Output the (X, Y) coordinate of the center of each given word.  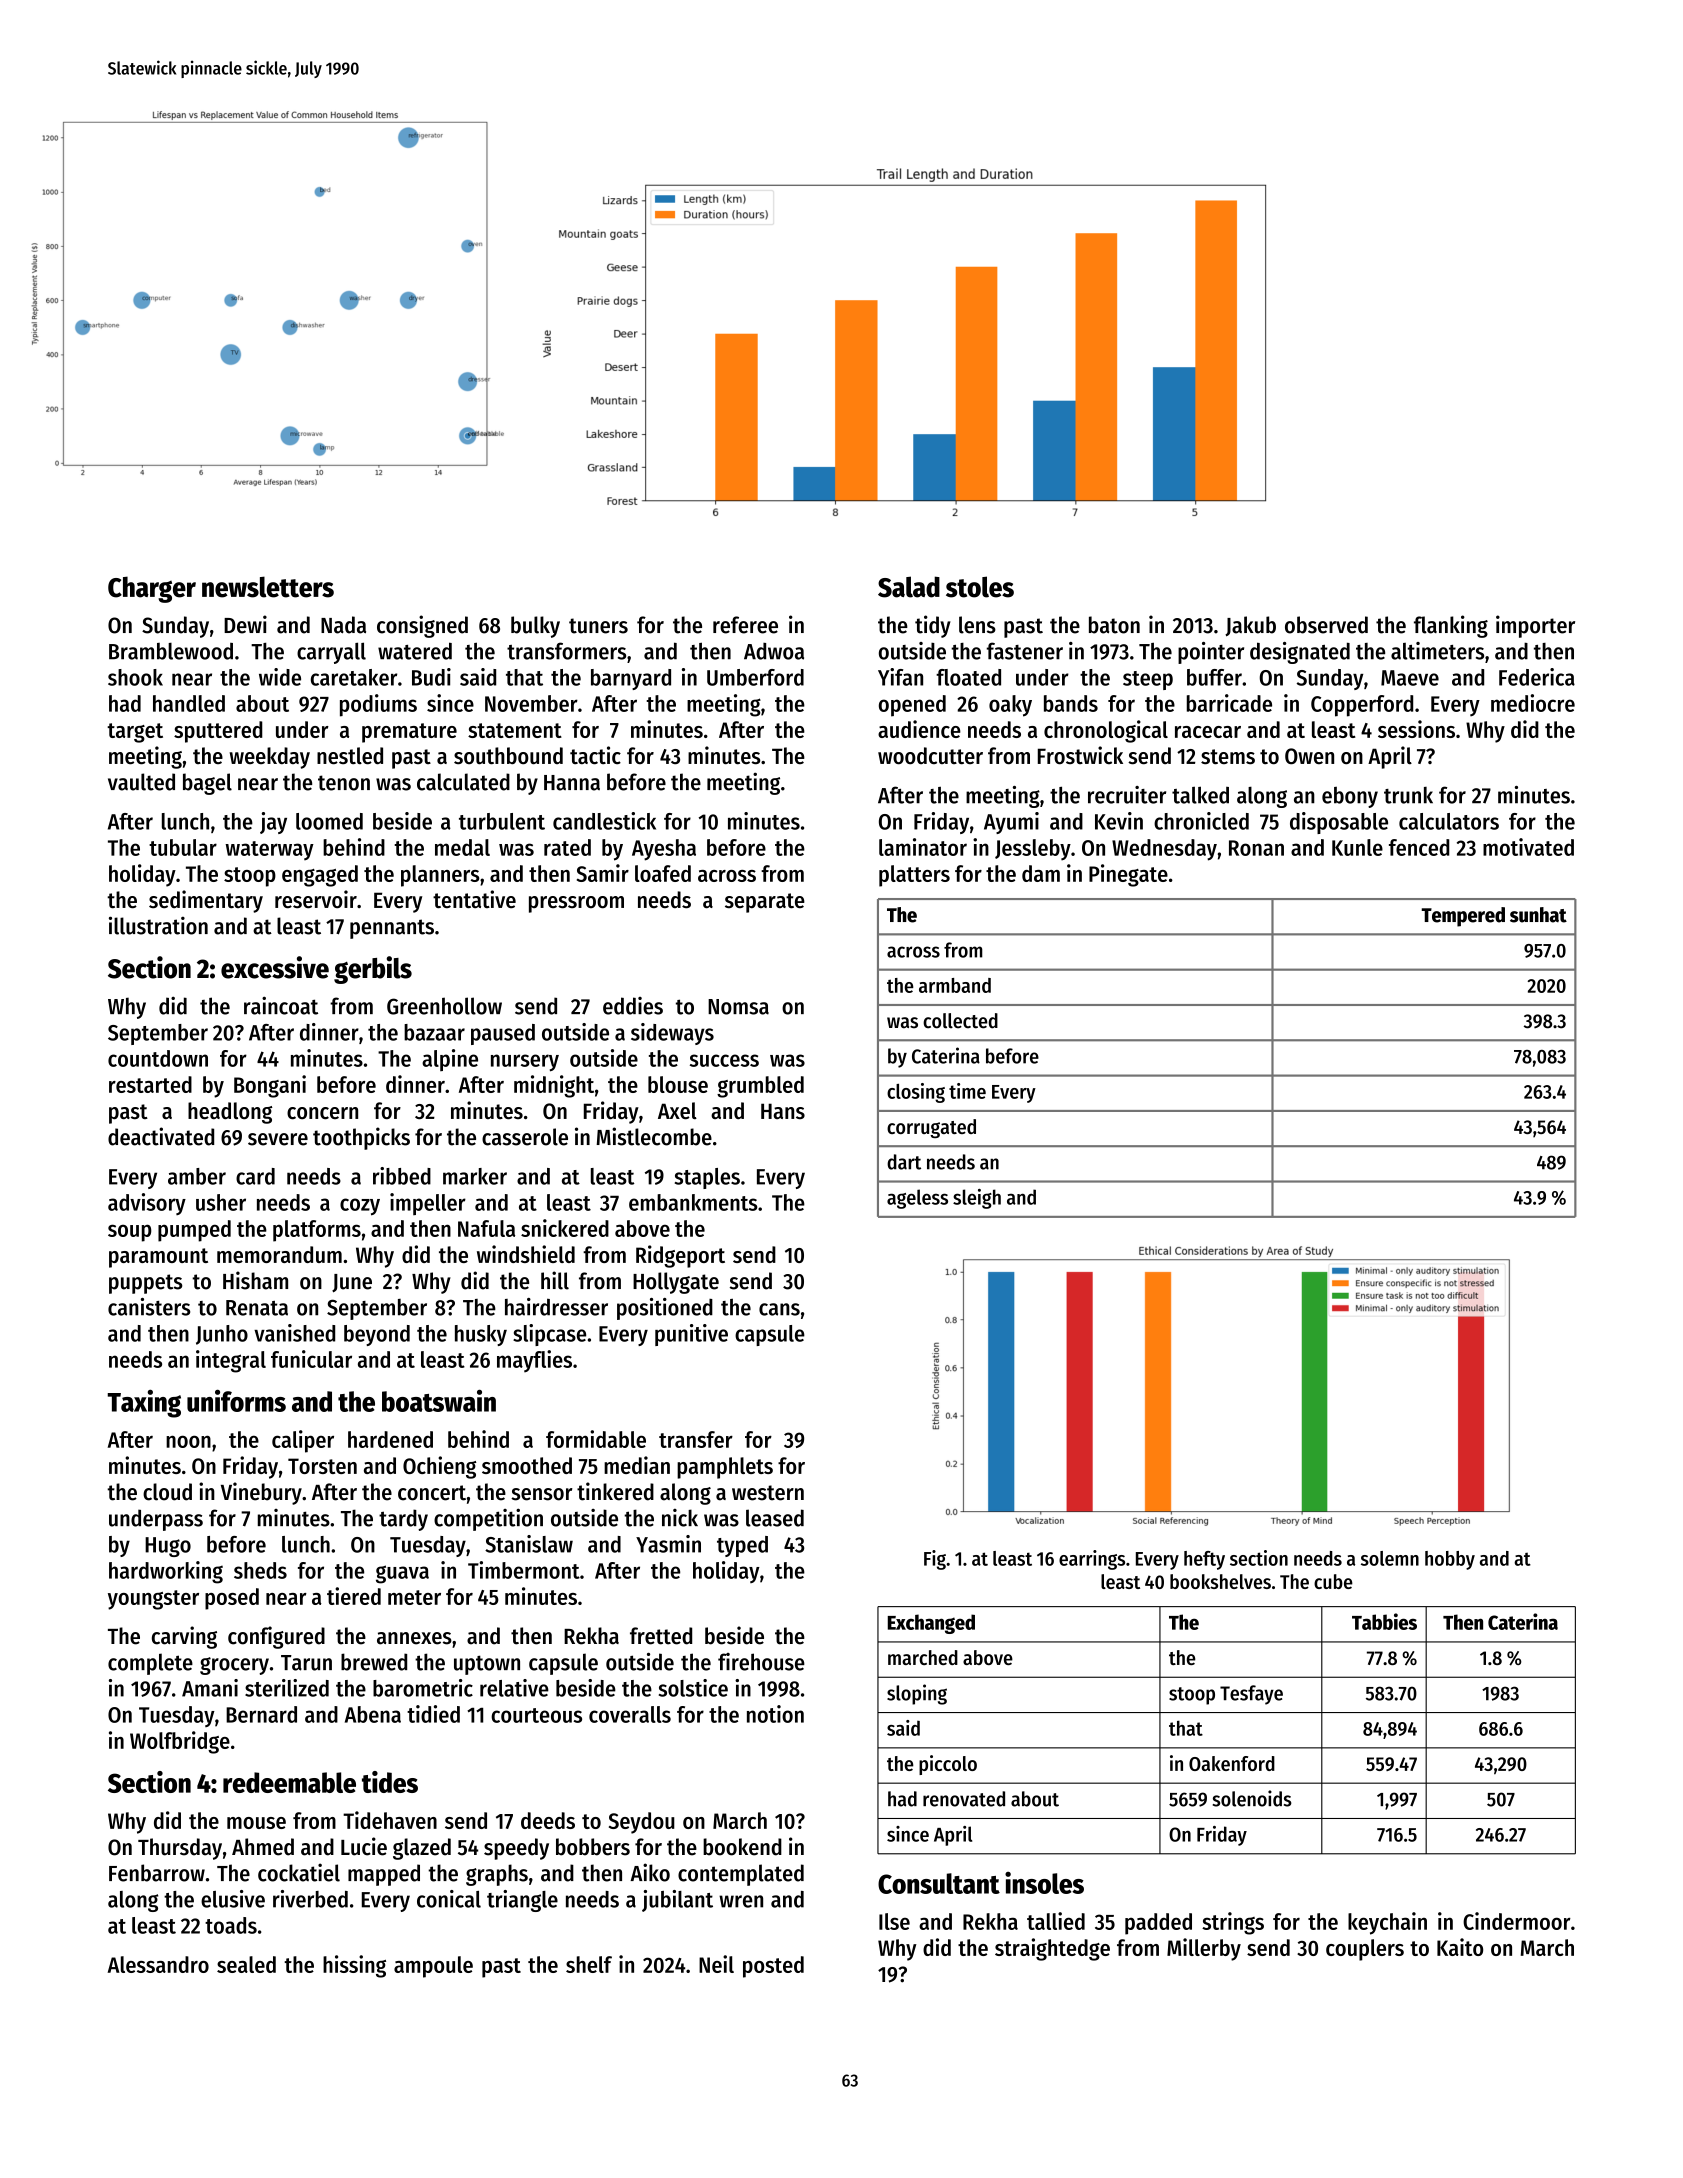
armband (955, 985)
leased (775, 1518)
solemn (1390, 1558)
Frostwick (1080, 755)
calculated (463, 782)
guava (402, 1574)
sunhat (1538, 915)
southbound (508, 756)
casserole (525, 1137)
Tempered (1463, 917)
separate (765, 903)
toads (231, 1925)
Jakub (1250, 626)
